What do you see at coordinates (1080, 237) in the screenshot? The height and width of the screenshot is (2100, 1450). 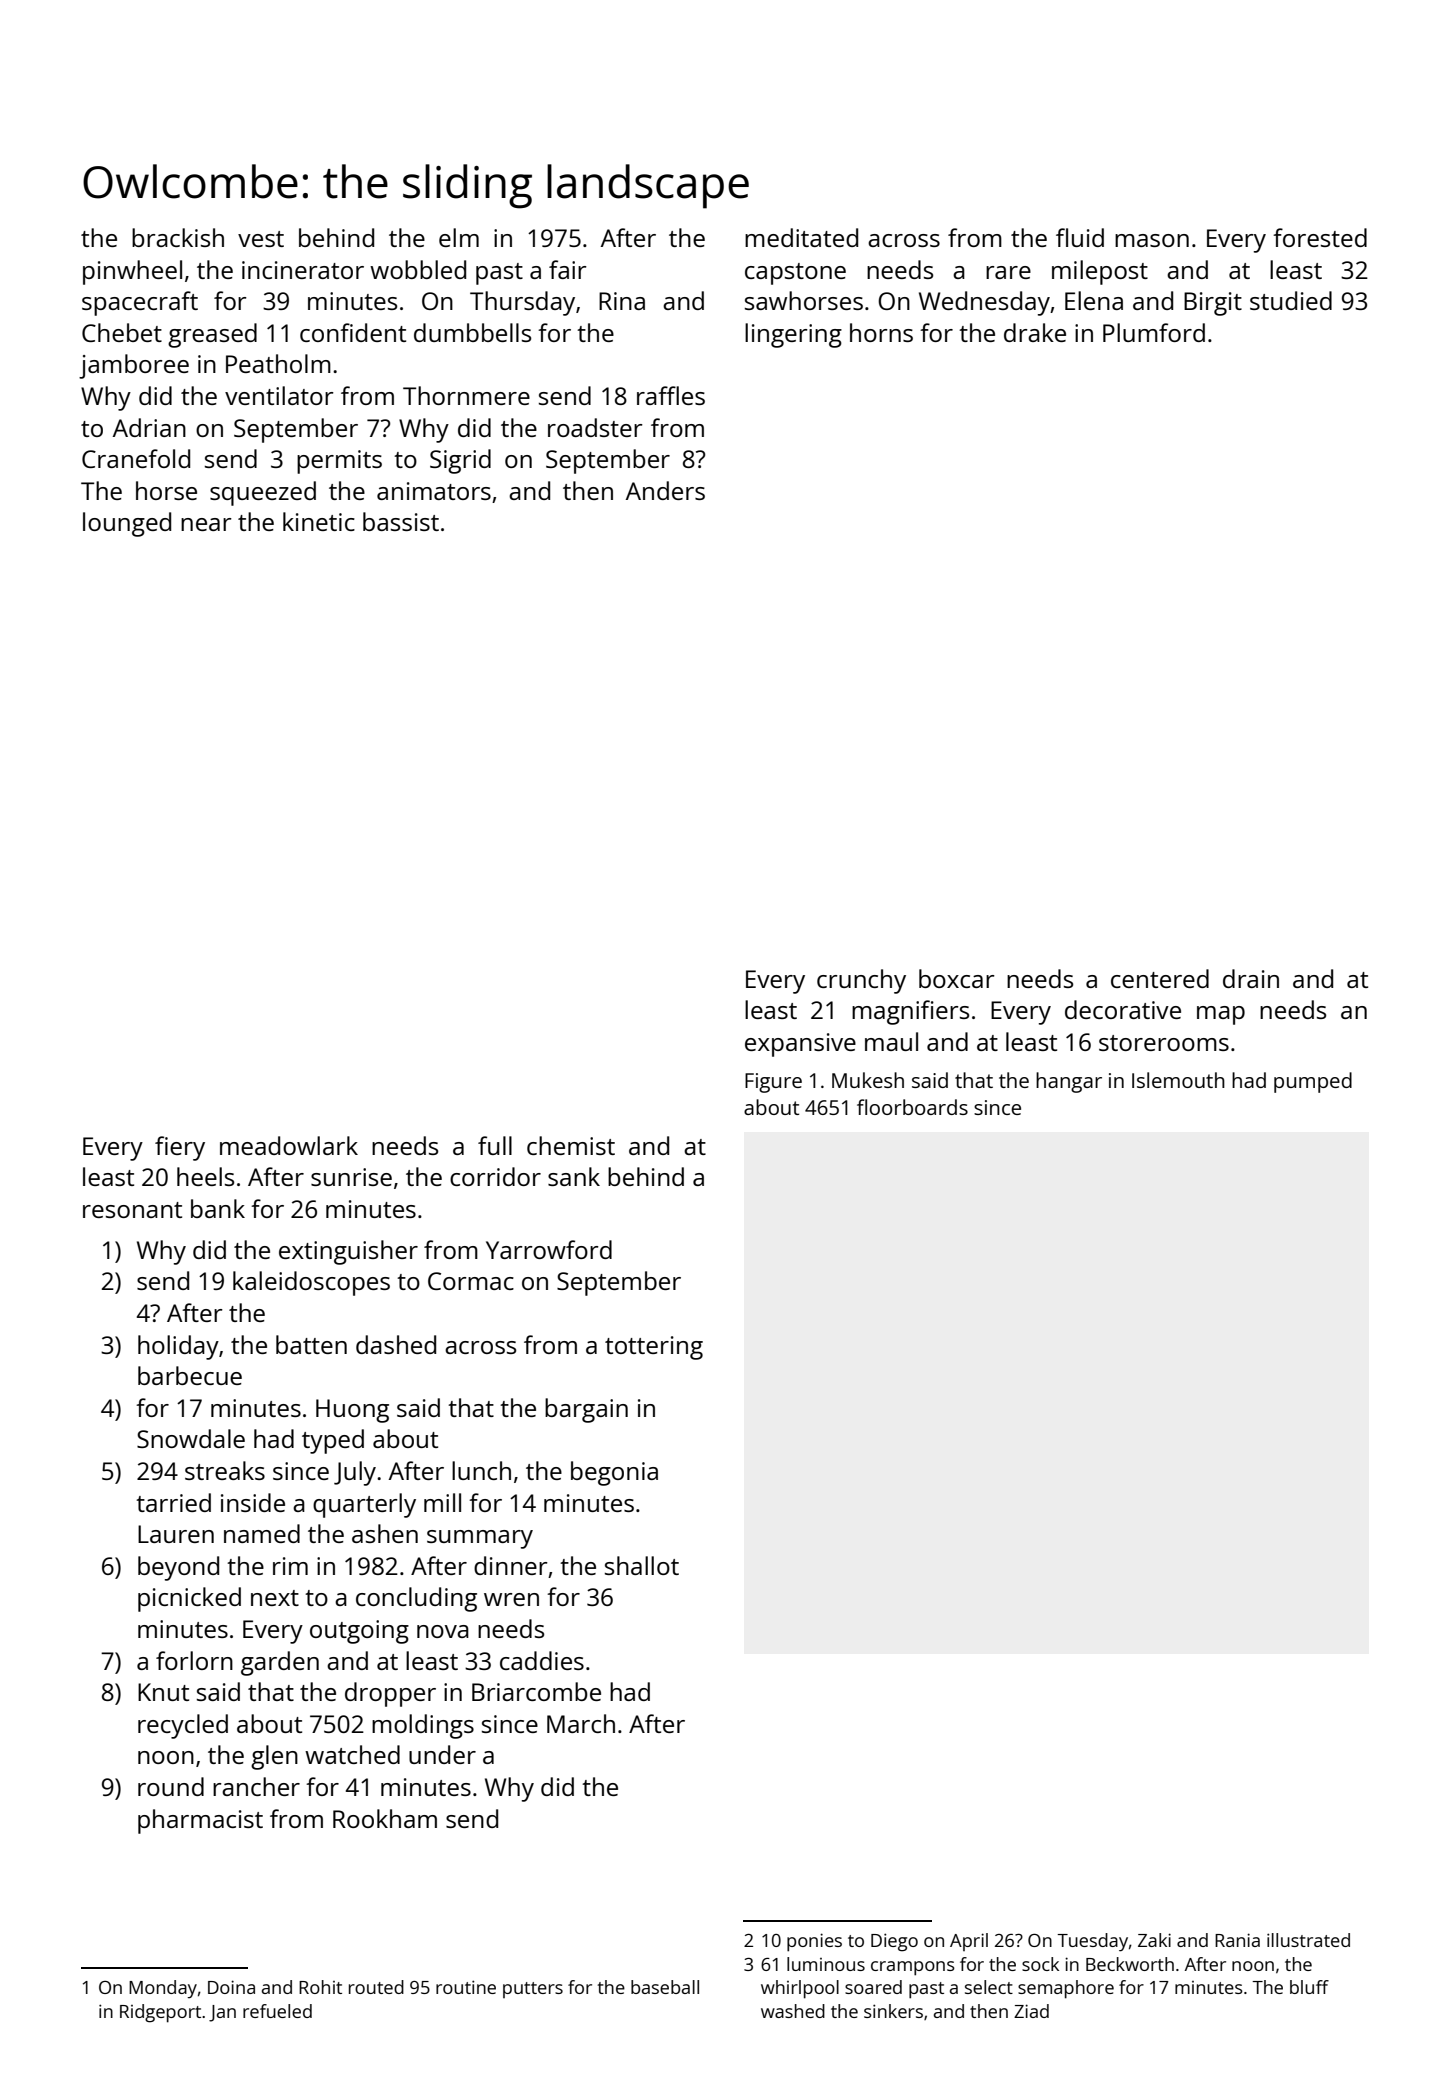 I see `fluid` at bounding box center [1080, 237].
